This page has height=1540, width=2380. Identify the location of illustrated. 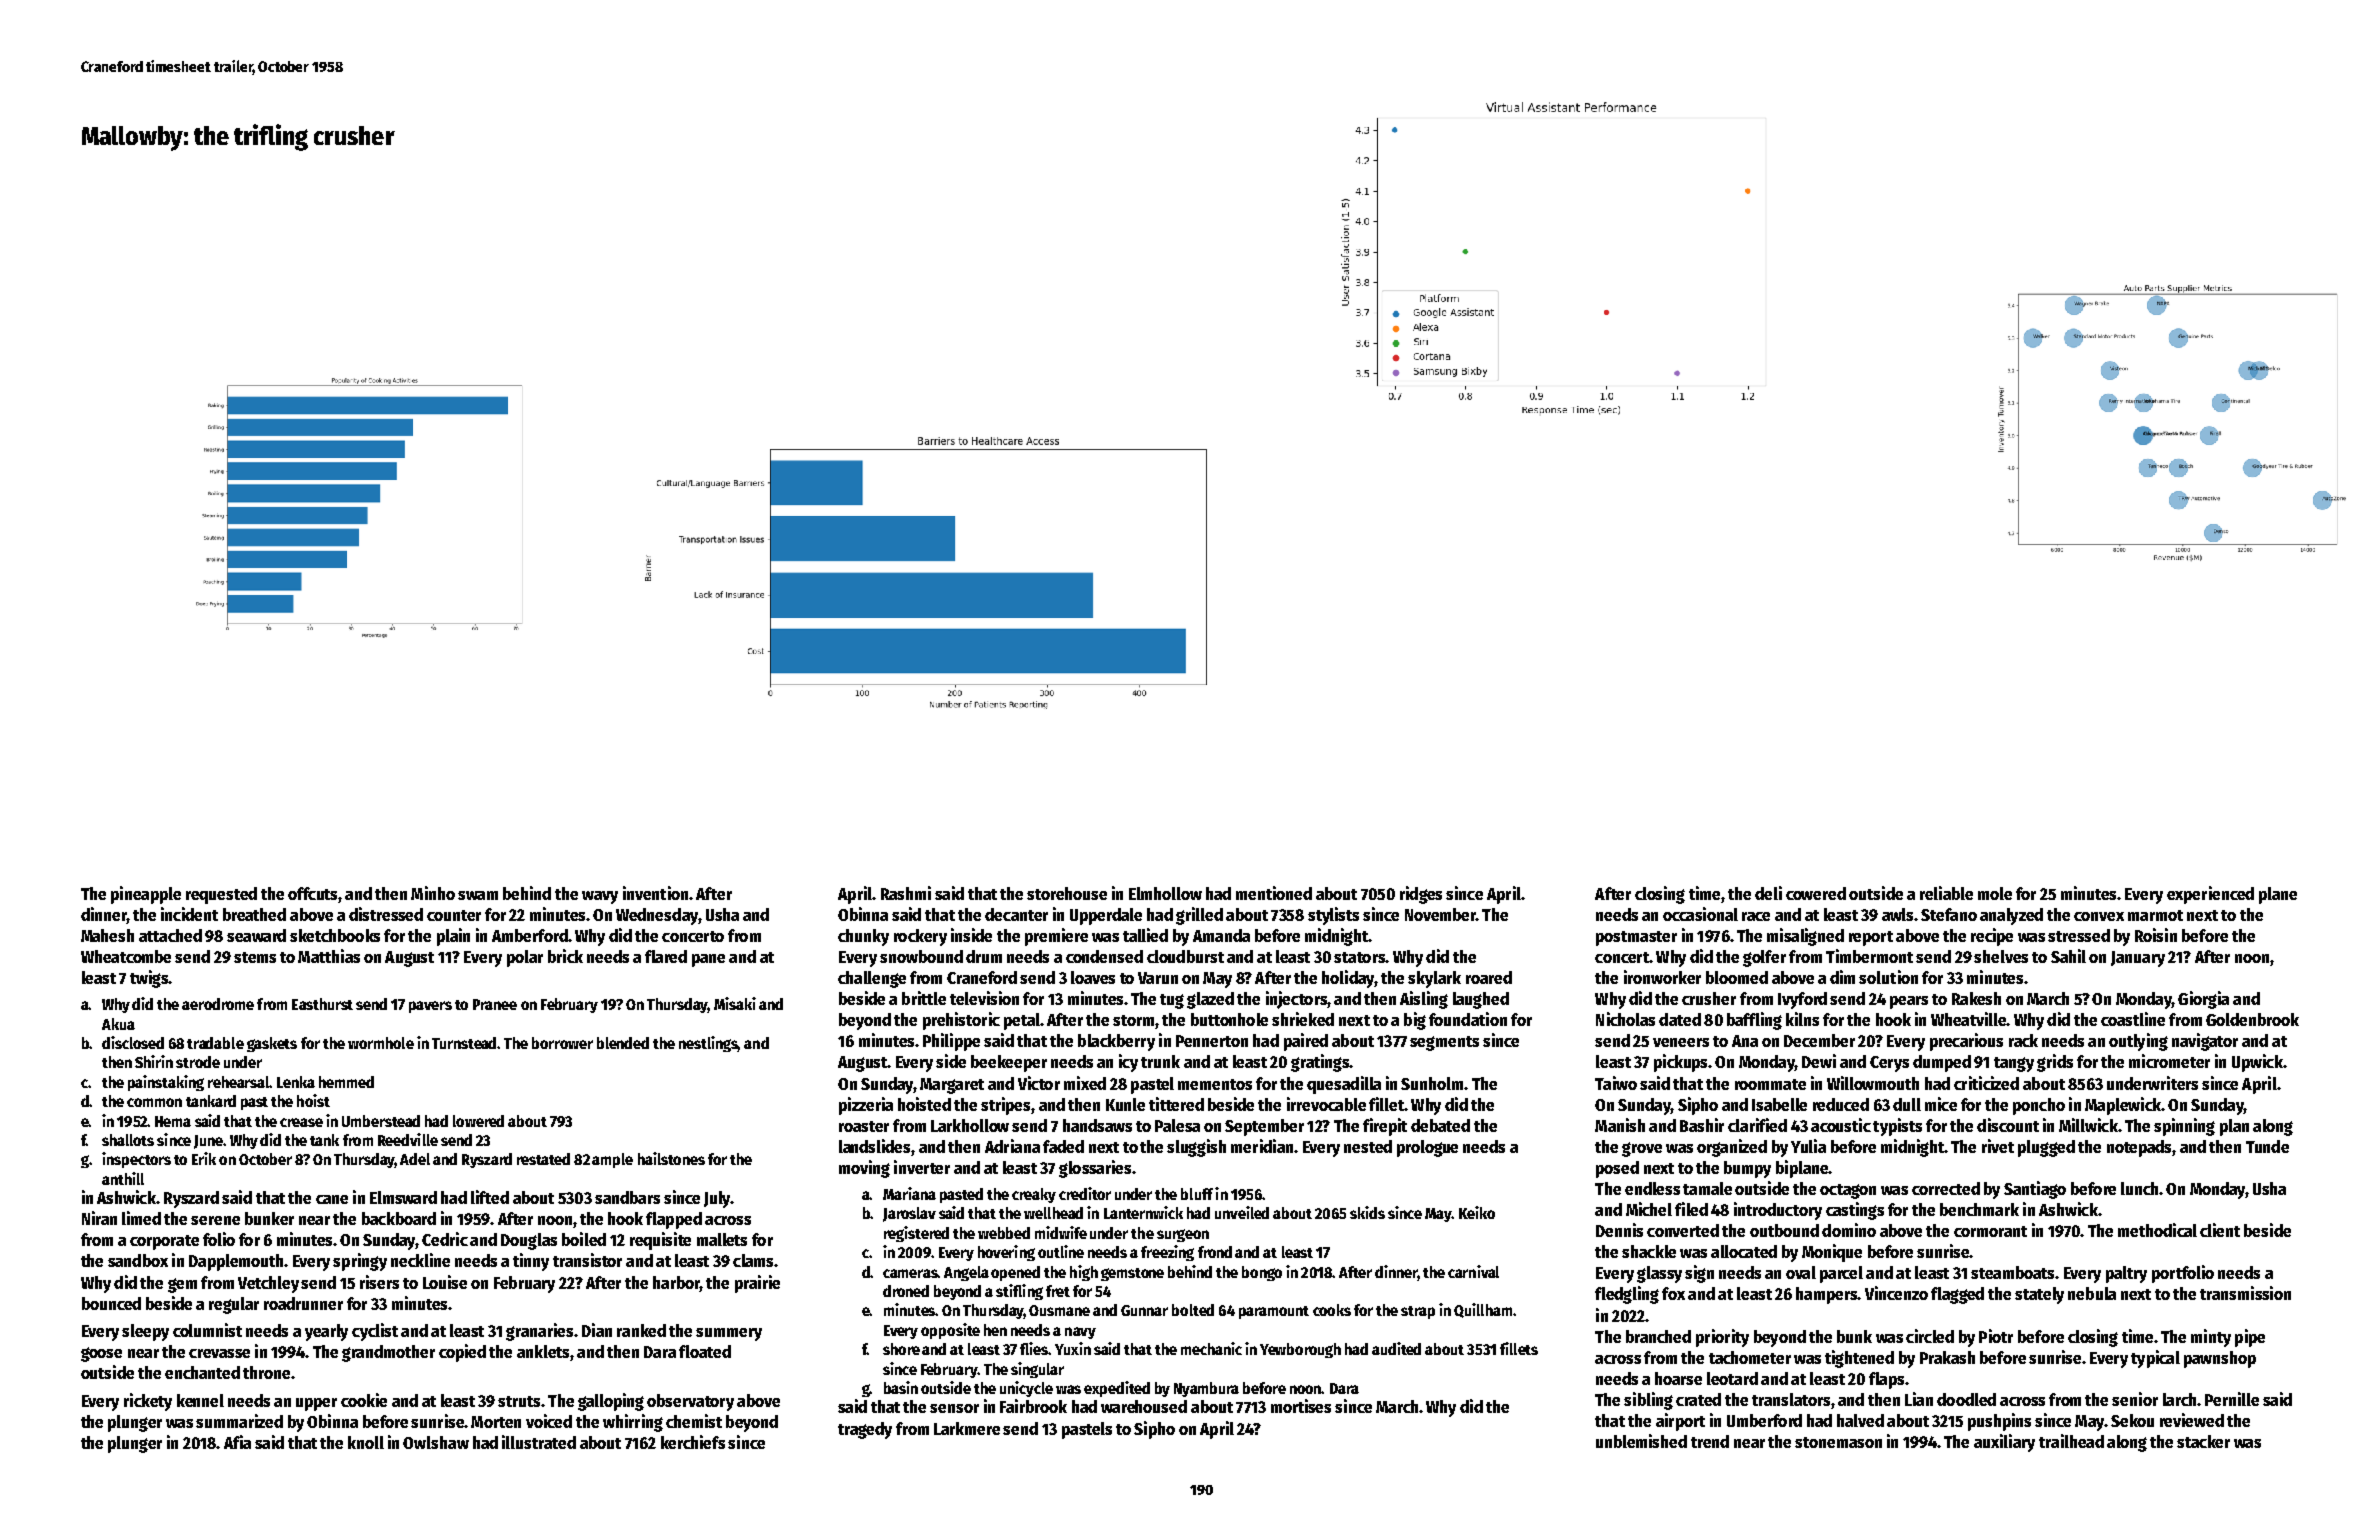
(539, 1442).
